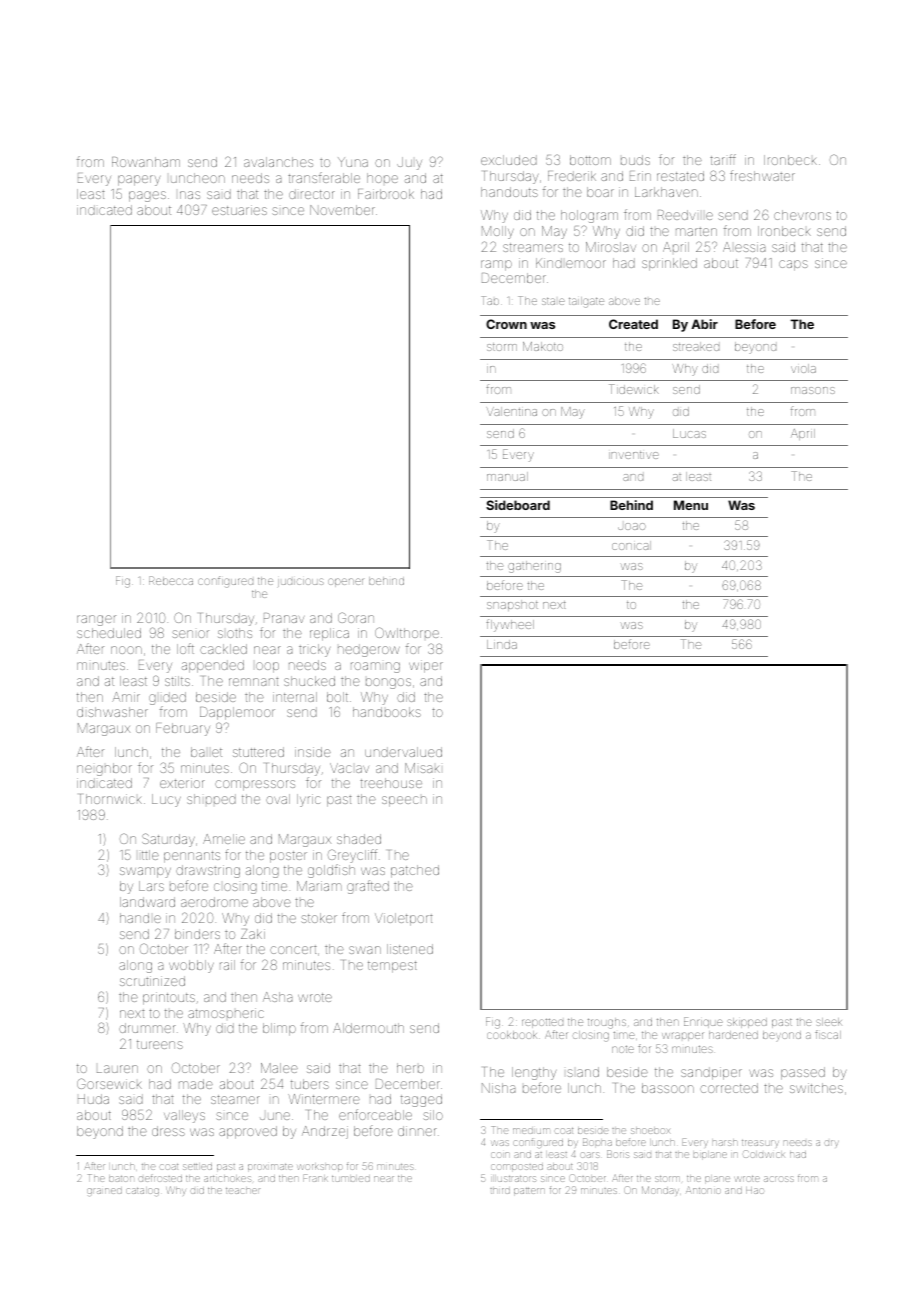  What do you see at coordinates (747, 1023) in the screenshot?
I see `skipped` at bounding box center [747, 1023].
